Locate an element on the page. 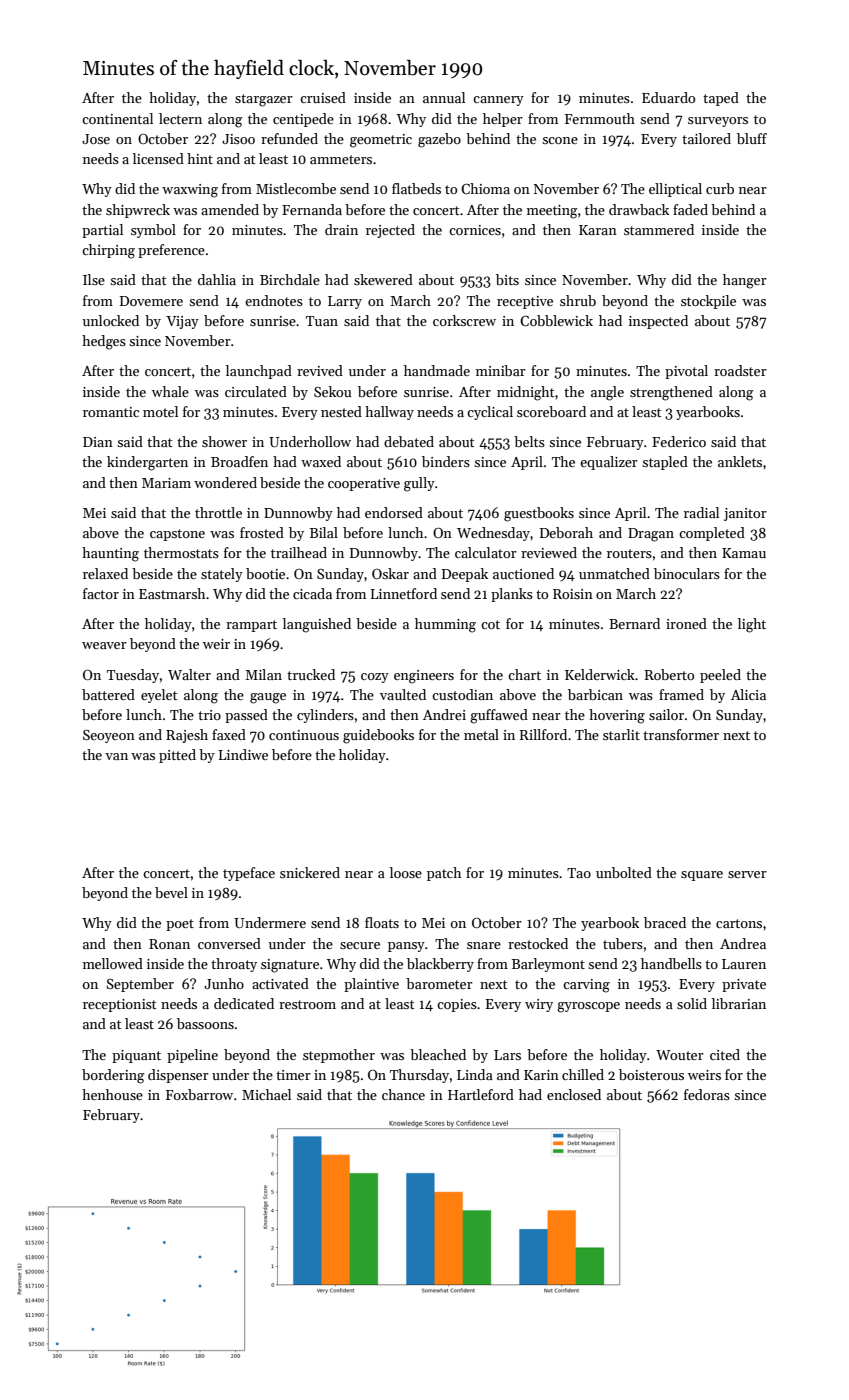 The width and height of the document is (849, 1400). sailor is located at coordinates (666, 714).
